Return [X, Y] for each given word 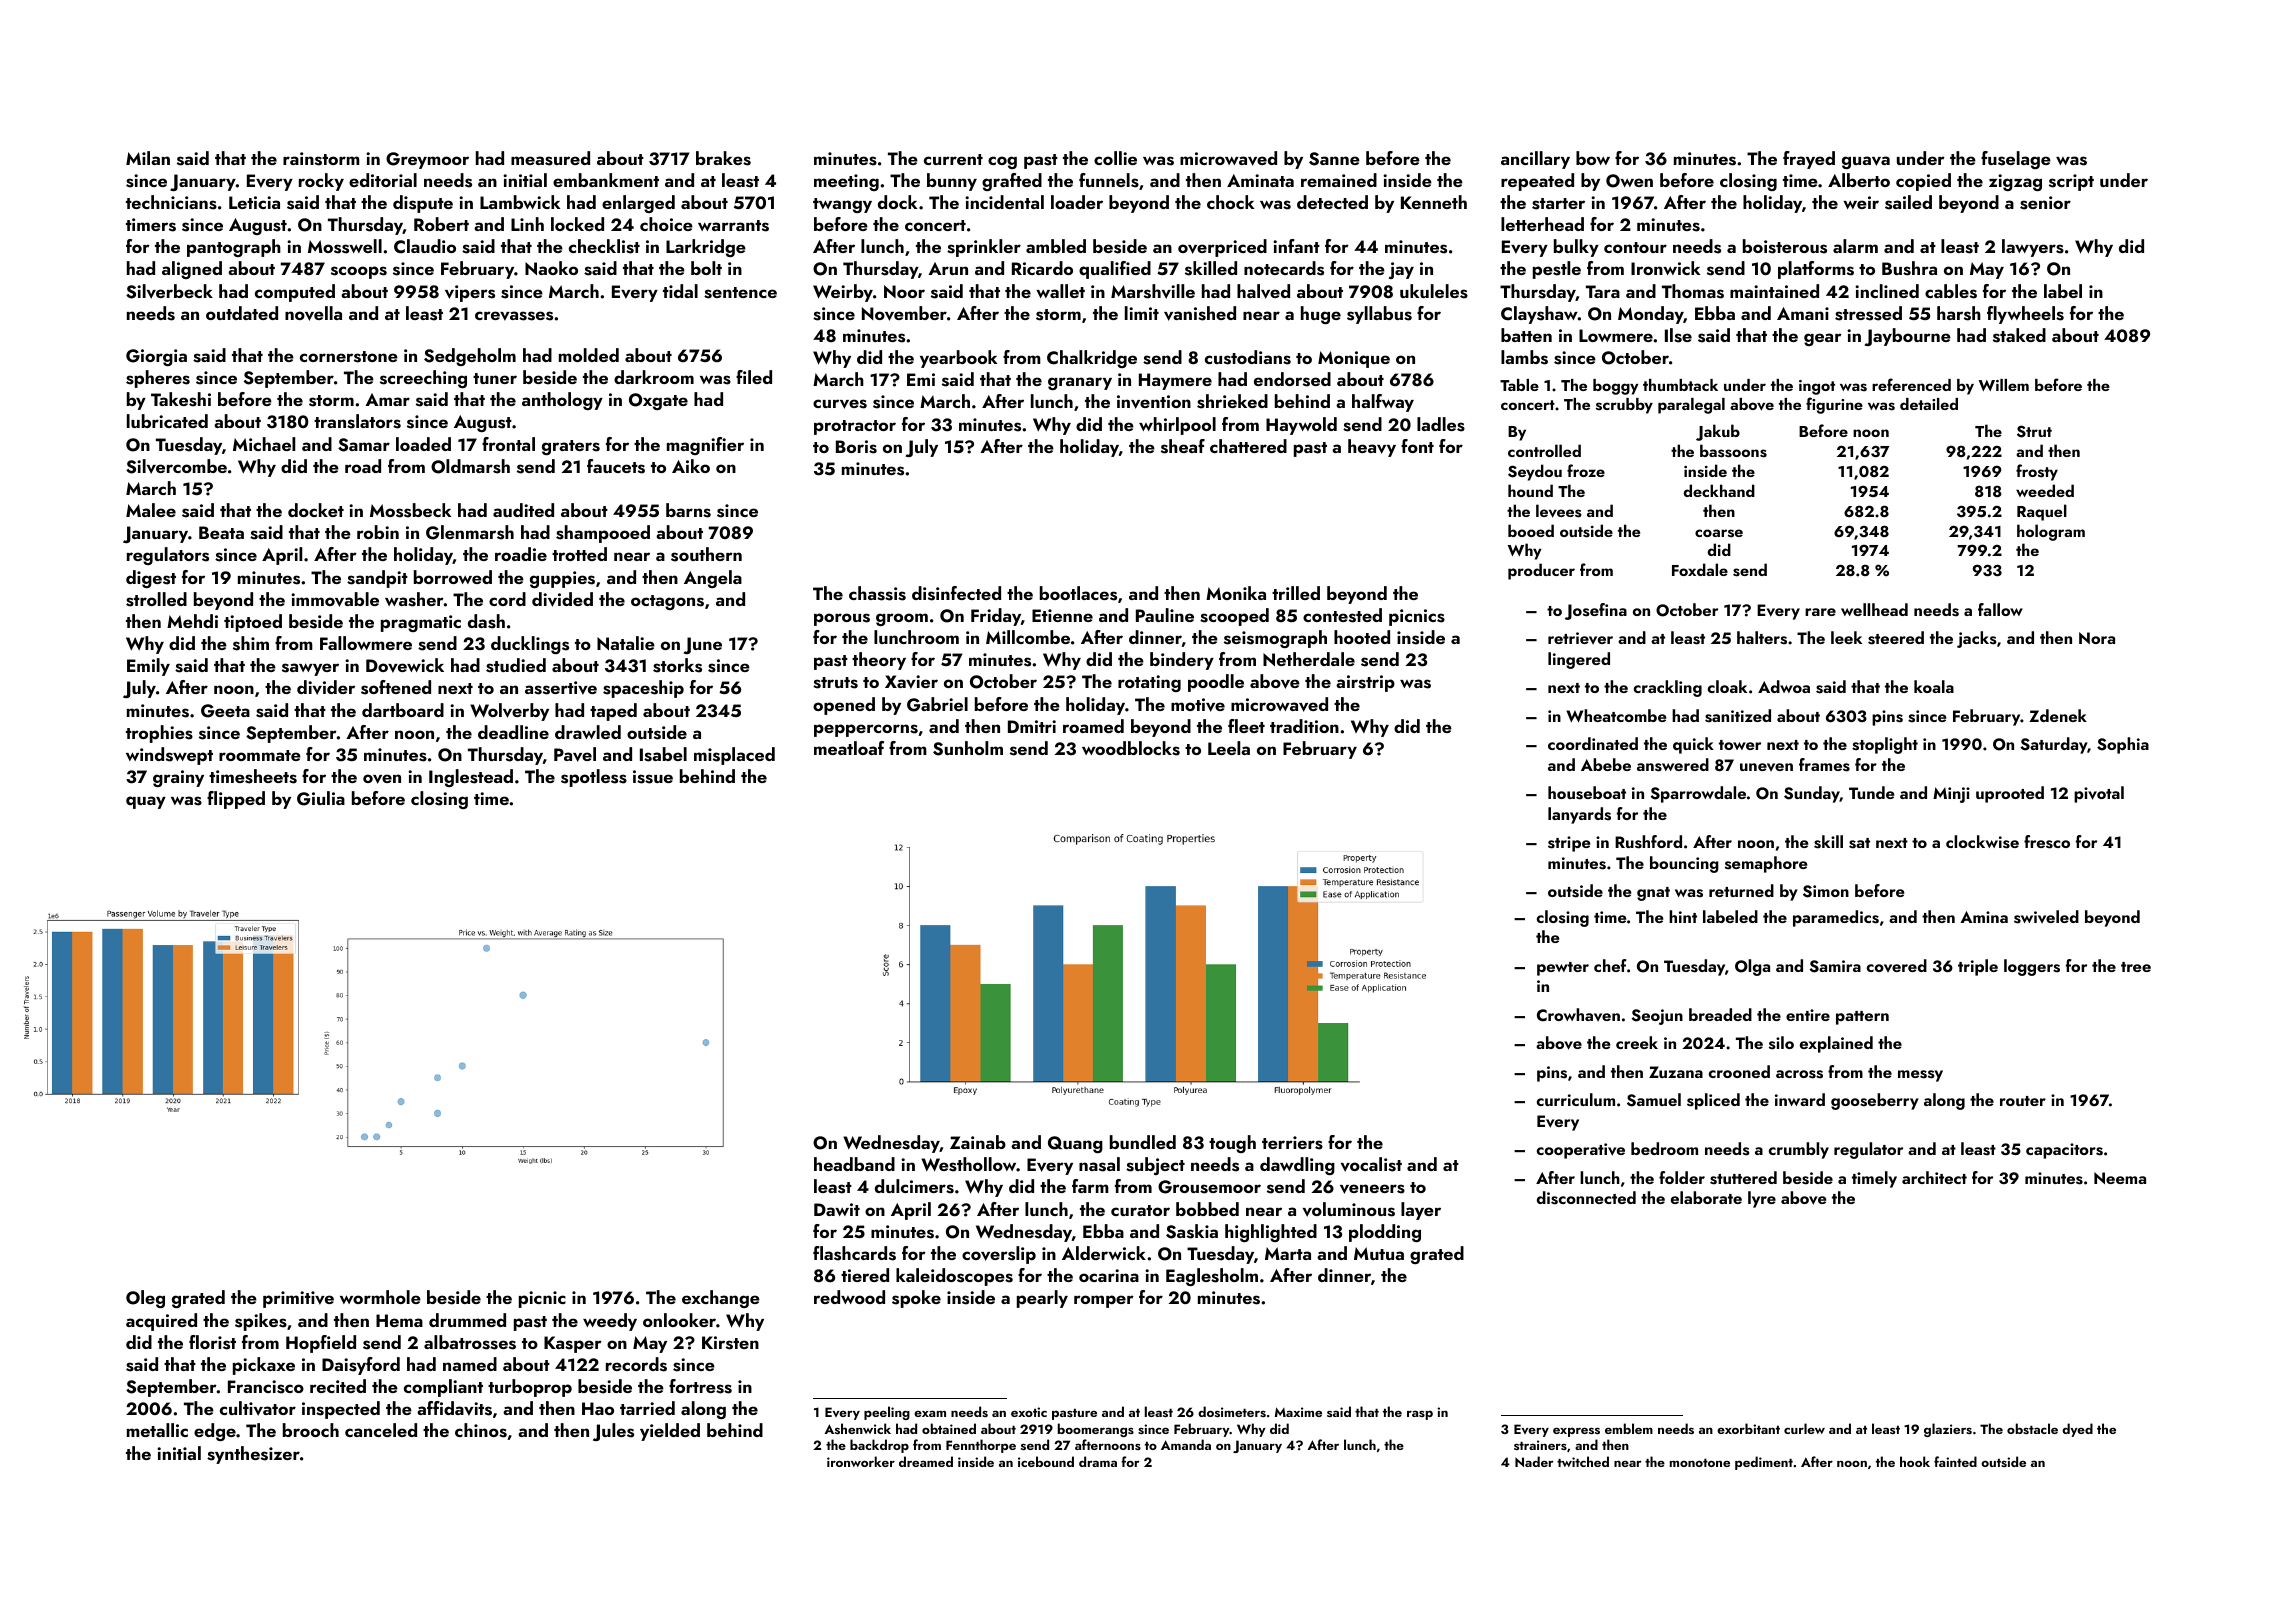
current [953, 159]
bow [1593, 158]
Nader [1534, 1461]
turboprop [530, 1388]
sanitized [1738, 716]
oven [382, 779]
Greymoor [427, 160]
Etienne [1062, 615]
